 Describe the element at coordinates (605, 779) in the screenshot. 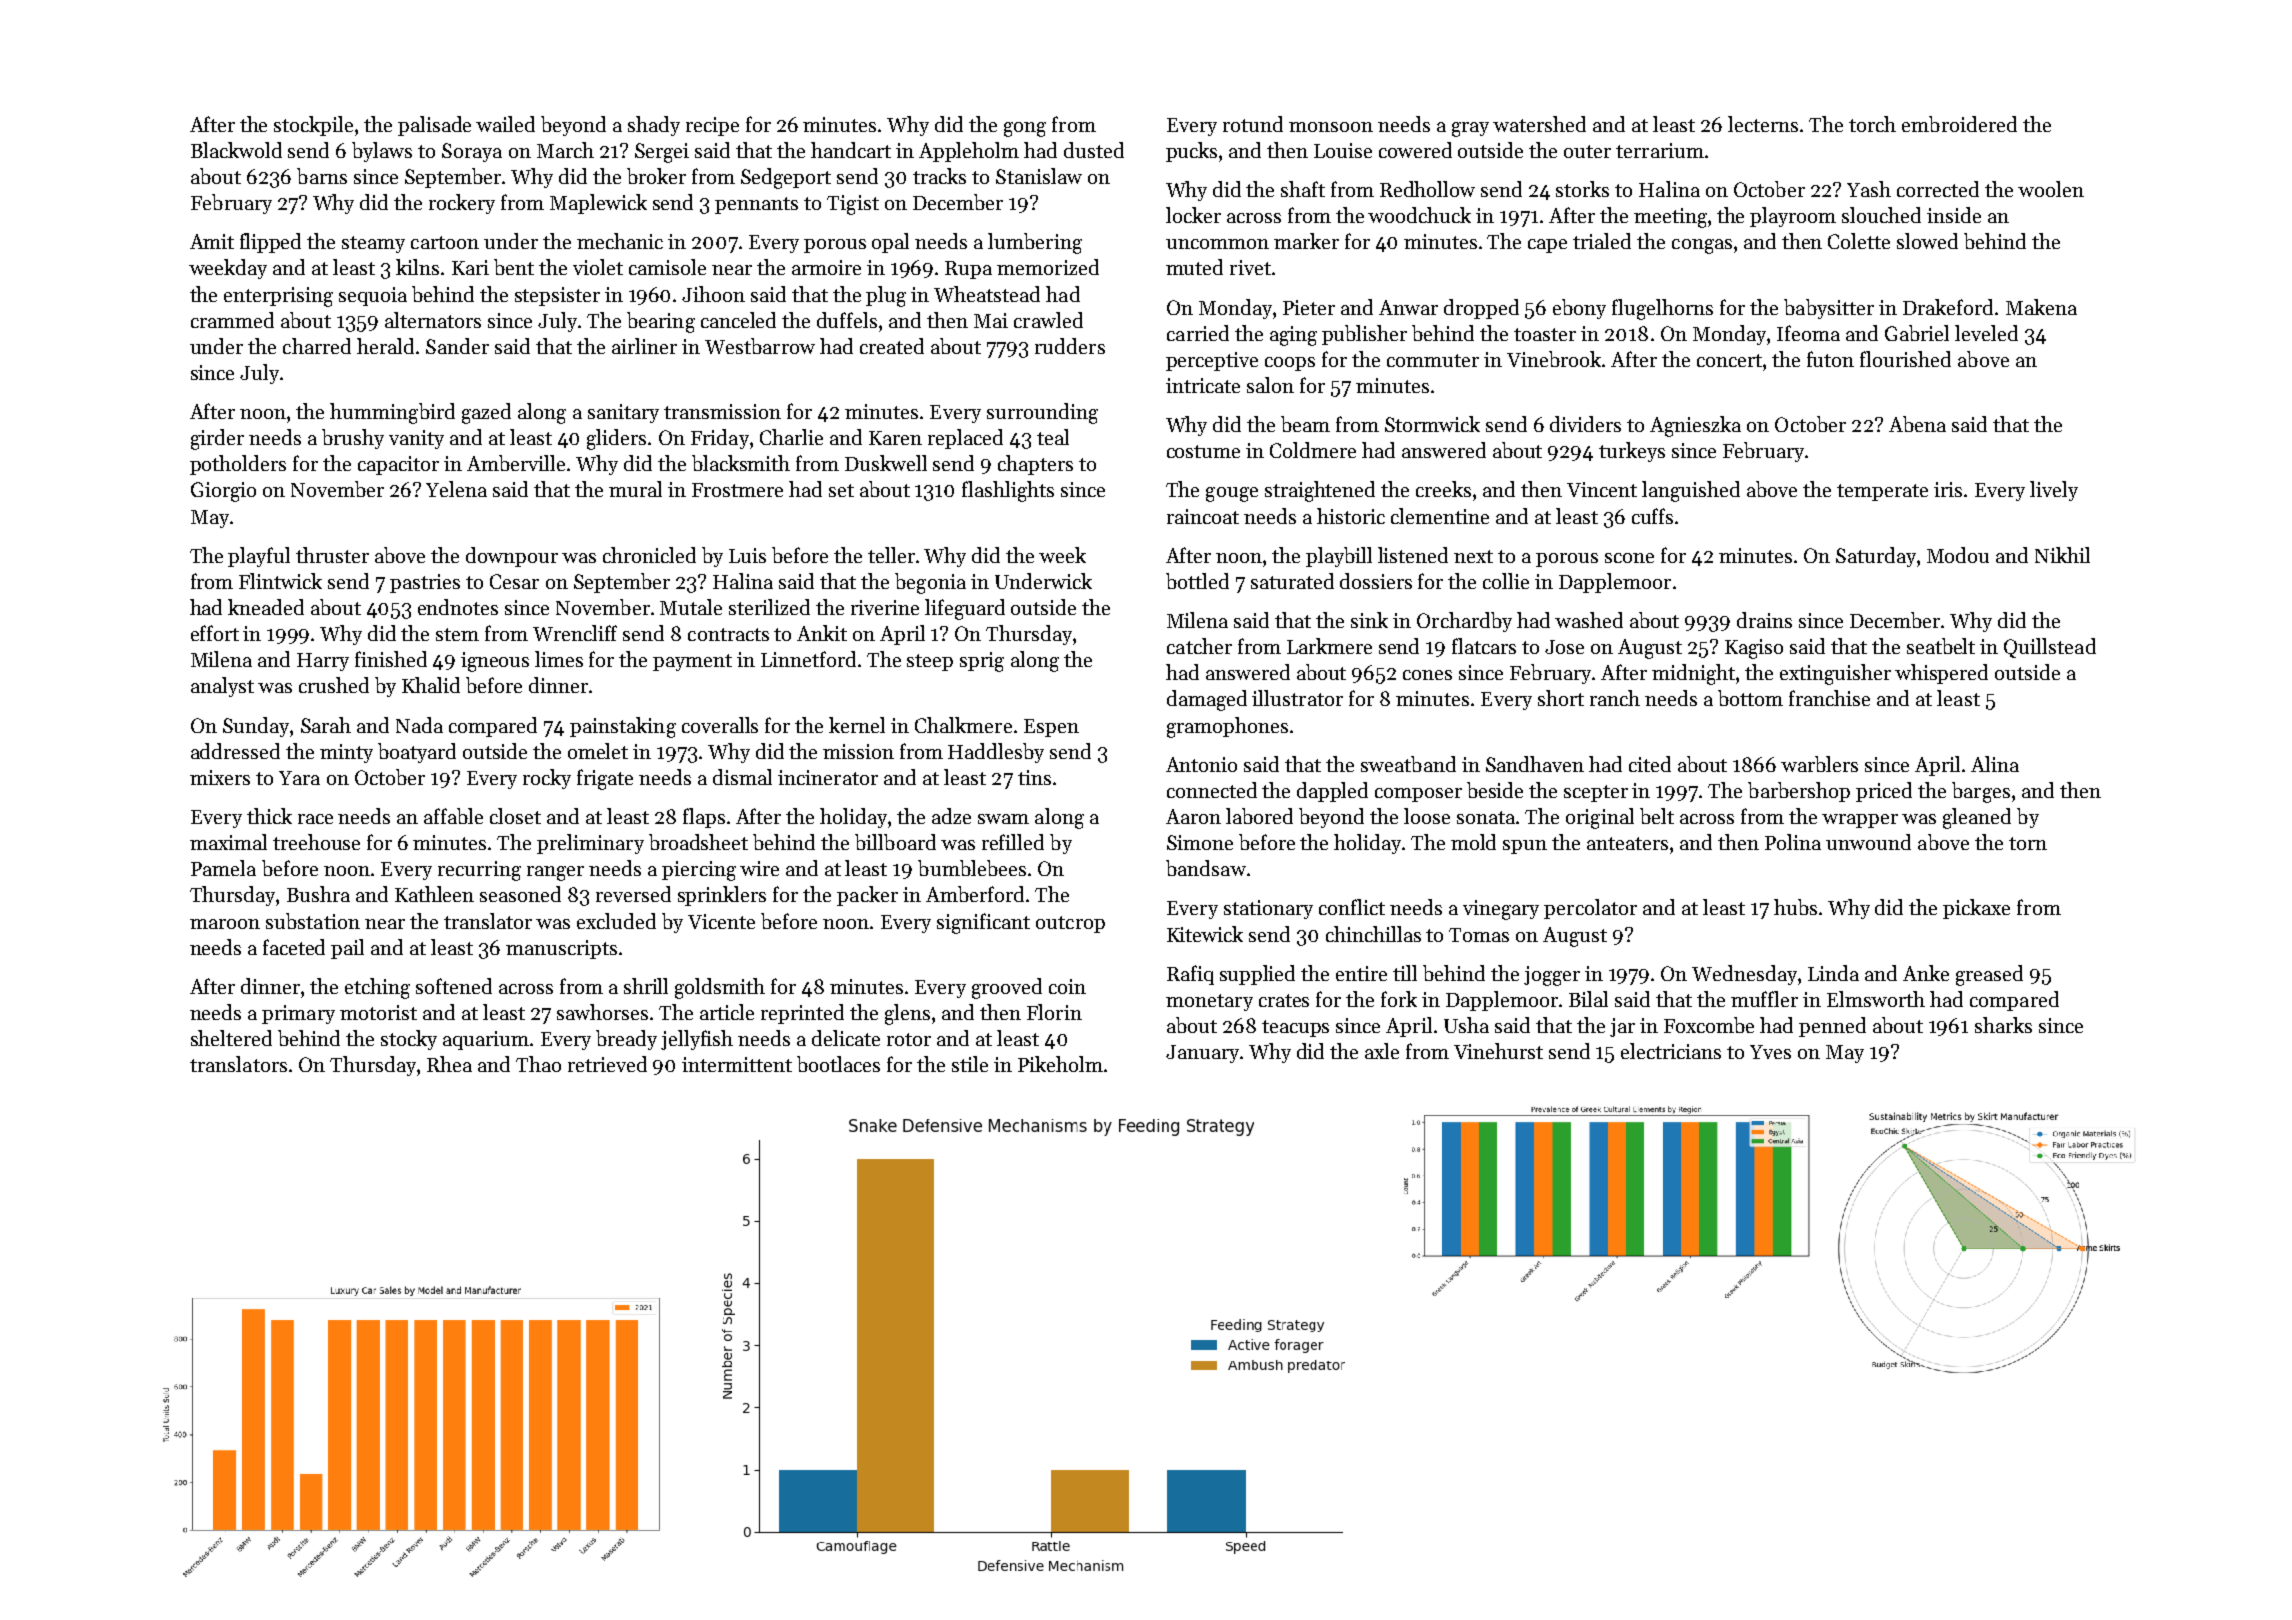

I see `frigate` at that location.
